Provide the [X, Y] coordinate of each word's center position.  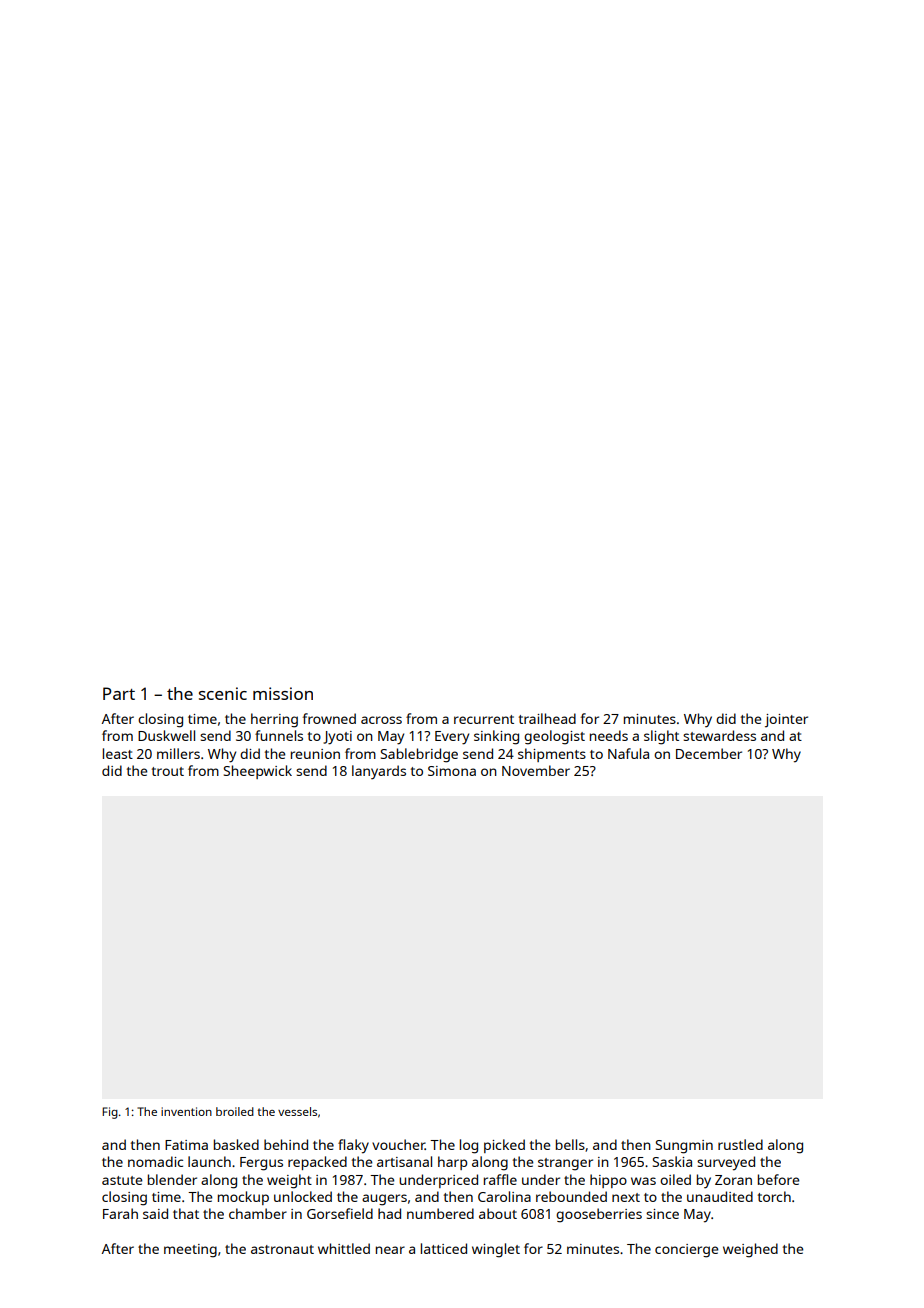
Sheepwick [258, 772]
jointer [786, 720]
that [186, 1213]
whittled [344, 1248]
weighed [750, 1250]
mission [283, 693]
